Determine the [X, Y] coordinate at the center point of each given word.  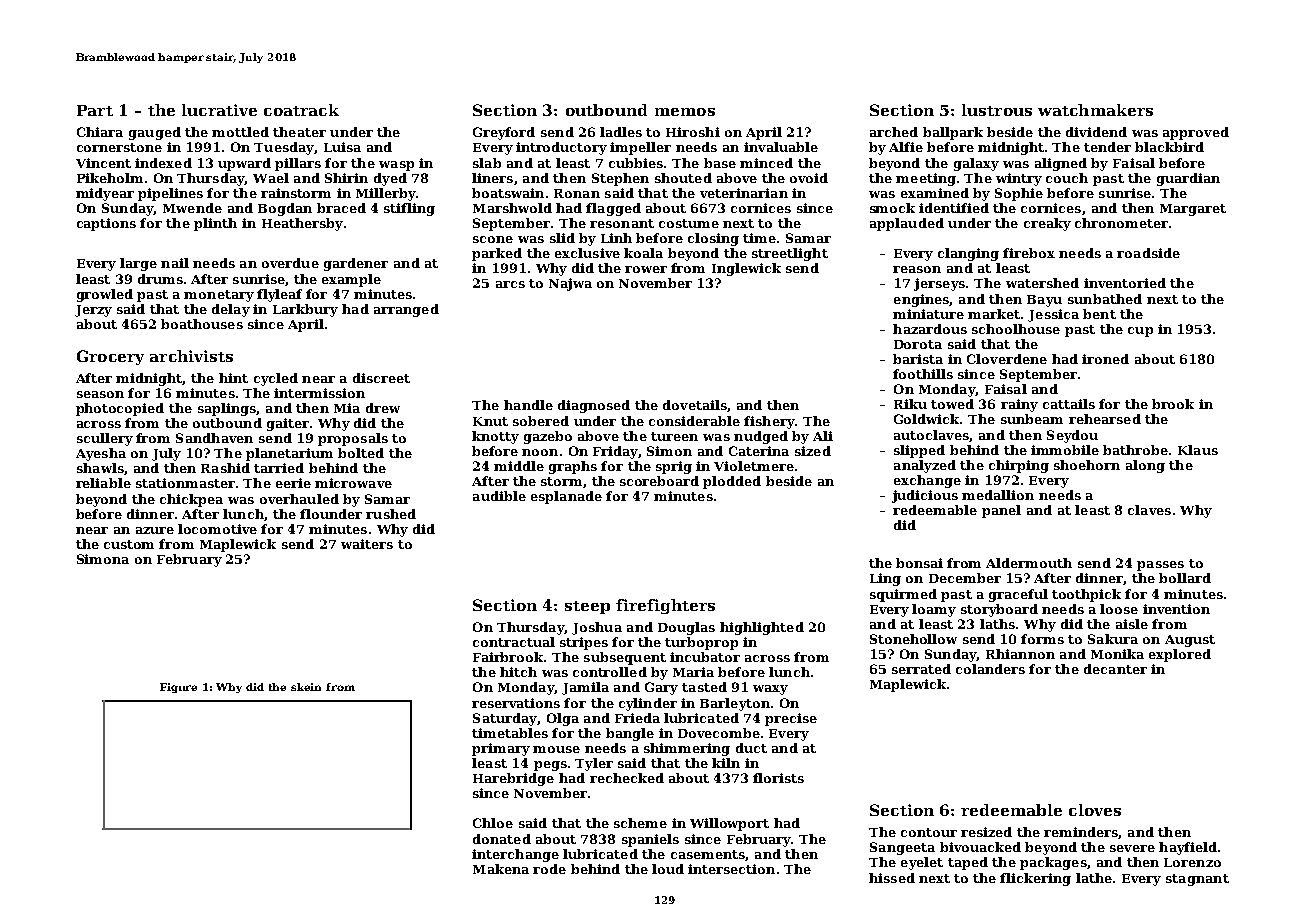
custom [129, 544]
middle [519, 466]
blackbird [1169, 147]
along [1145, 466]
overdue [290, 263]
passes [1160, 566]
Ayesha [101, 454]
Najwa [570, 284]
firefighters [665, 606]
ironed [1105, 359]
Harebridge [513, 779]
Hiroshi [693, 132]
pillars [298, 164]
